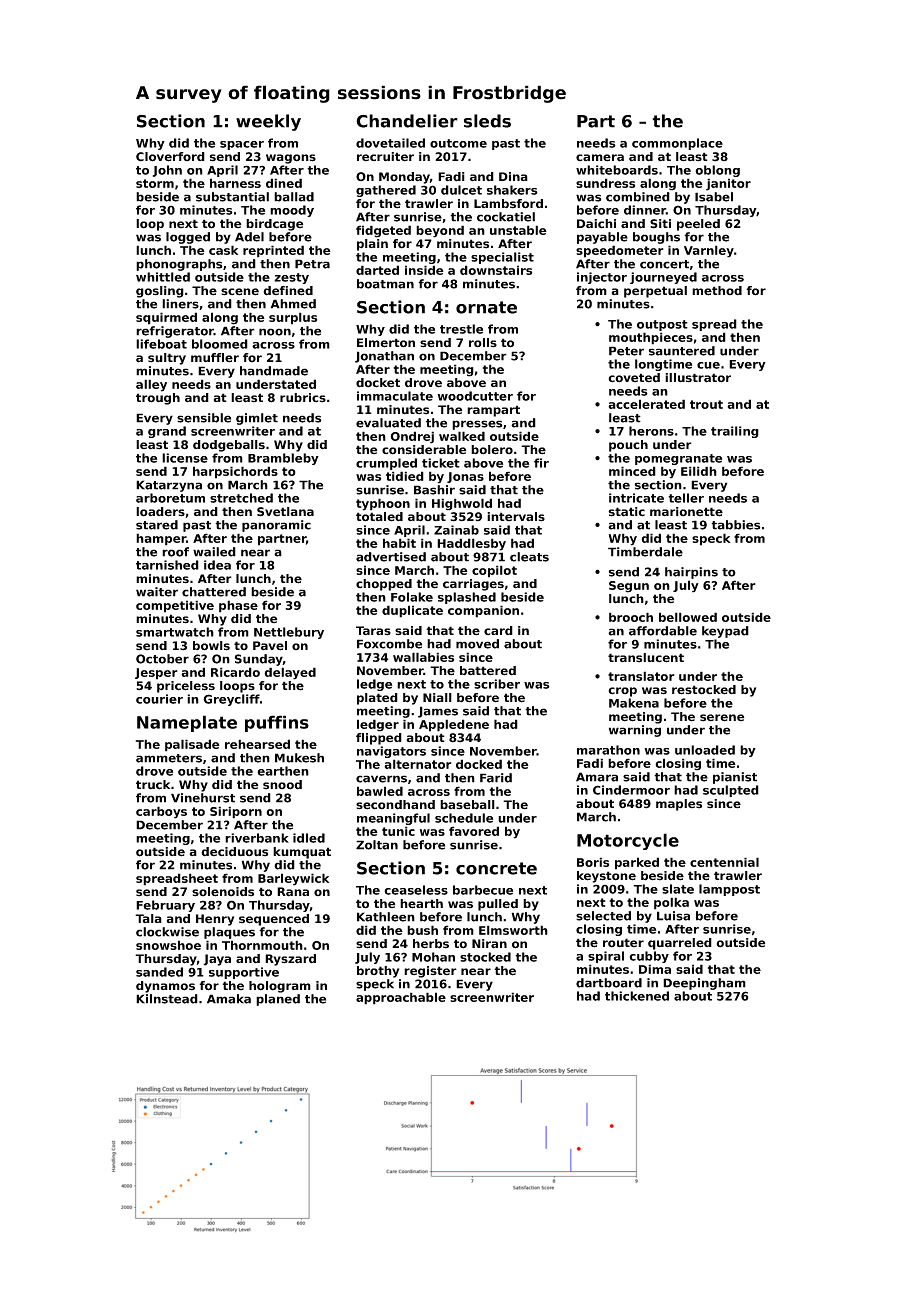 This screenshot has height=1316, width=908. Describe the element at coordinates (167, 171) in the screenshot. I see `John` at that location.
